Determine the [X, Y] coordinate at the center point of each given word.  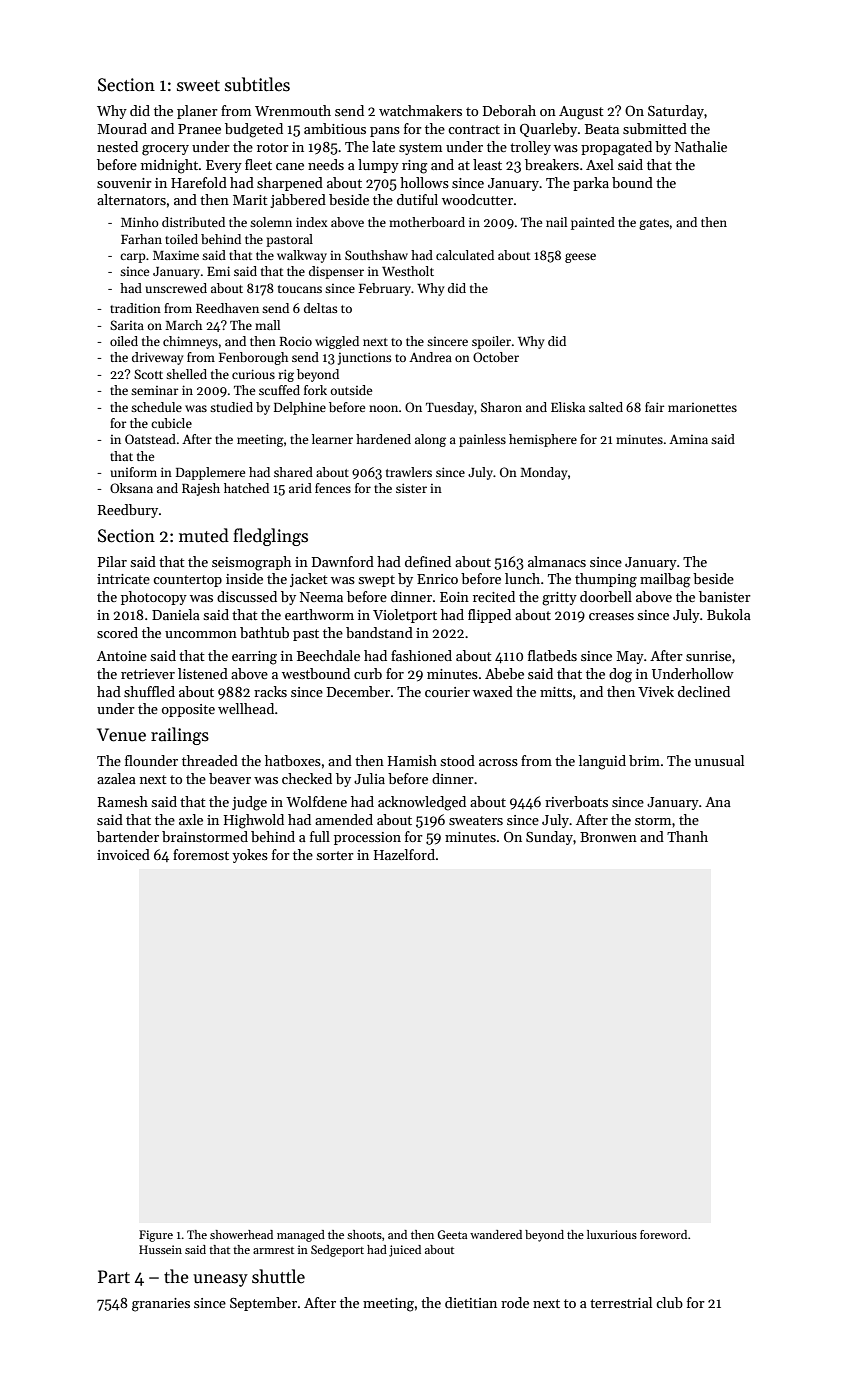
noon [383, 408]
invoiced [123, 854]
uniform [134, 472]
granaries [161, 1305]
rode [515, 1302]
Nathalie [701, 146]
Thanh [687, 836]
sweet [198, 86]
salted [606, 407]
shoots [364, 1234]
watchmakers [420, 110]
